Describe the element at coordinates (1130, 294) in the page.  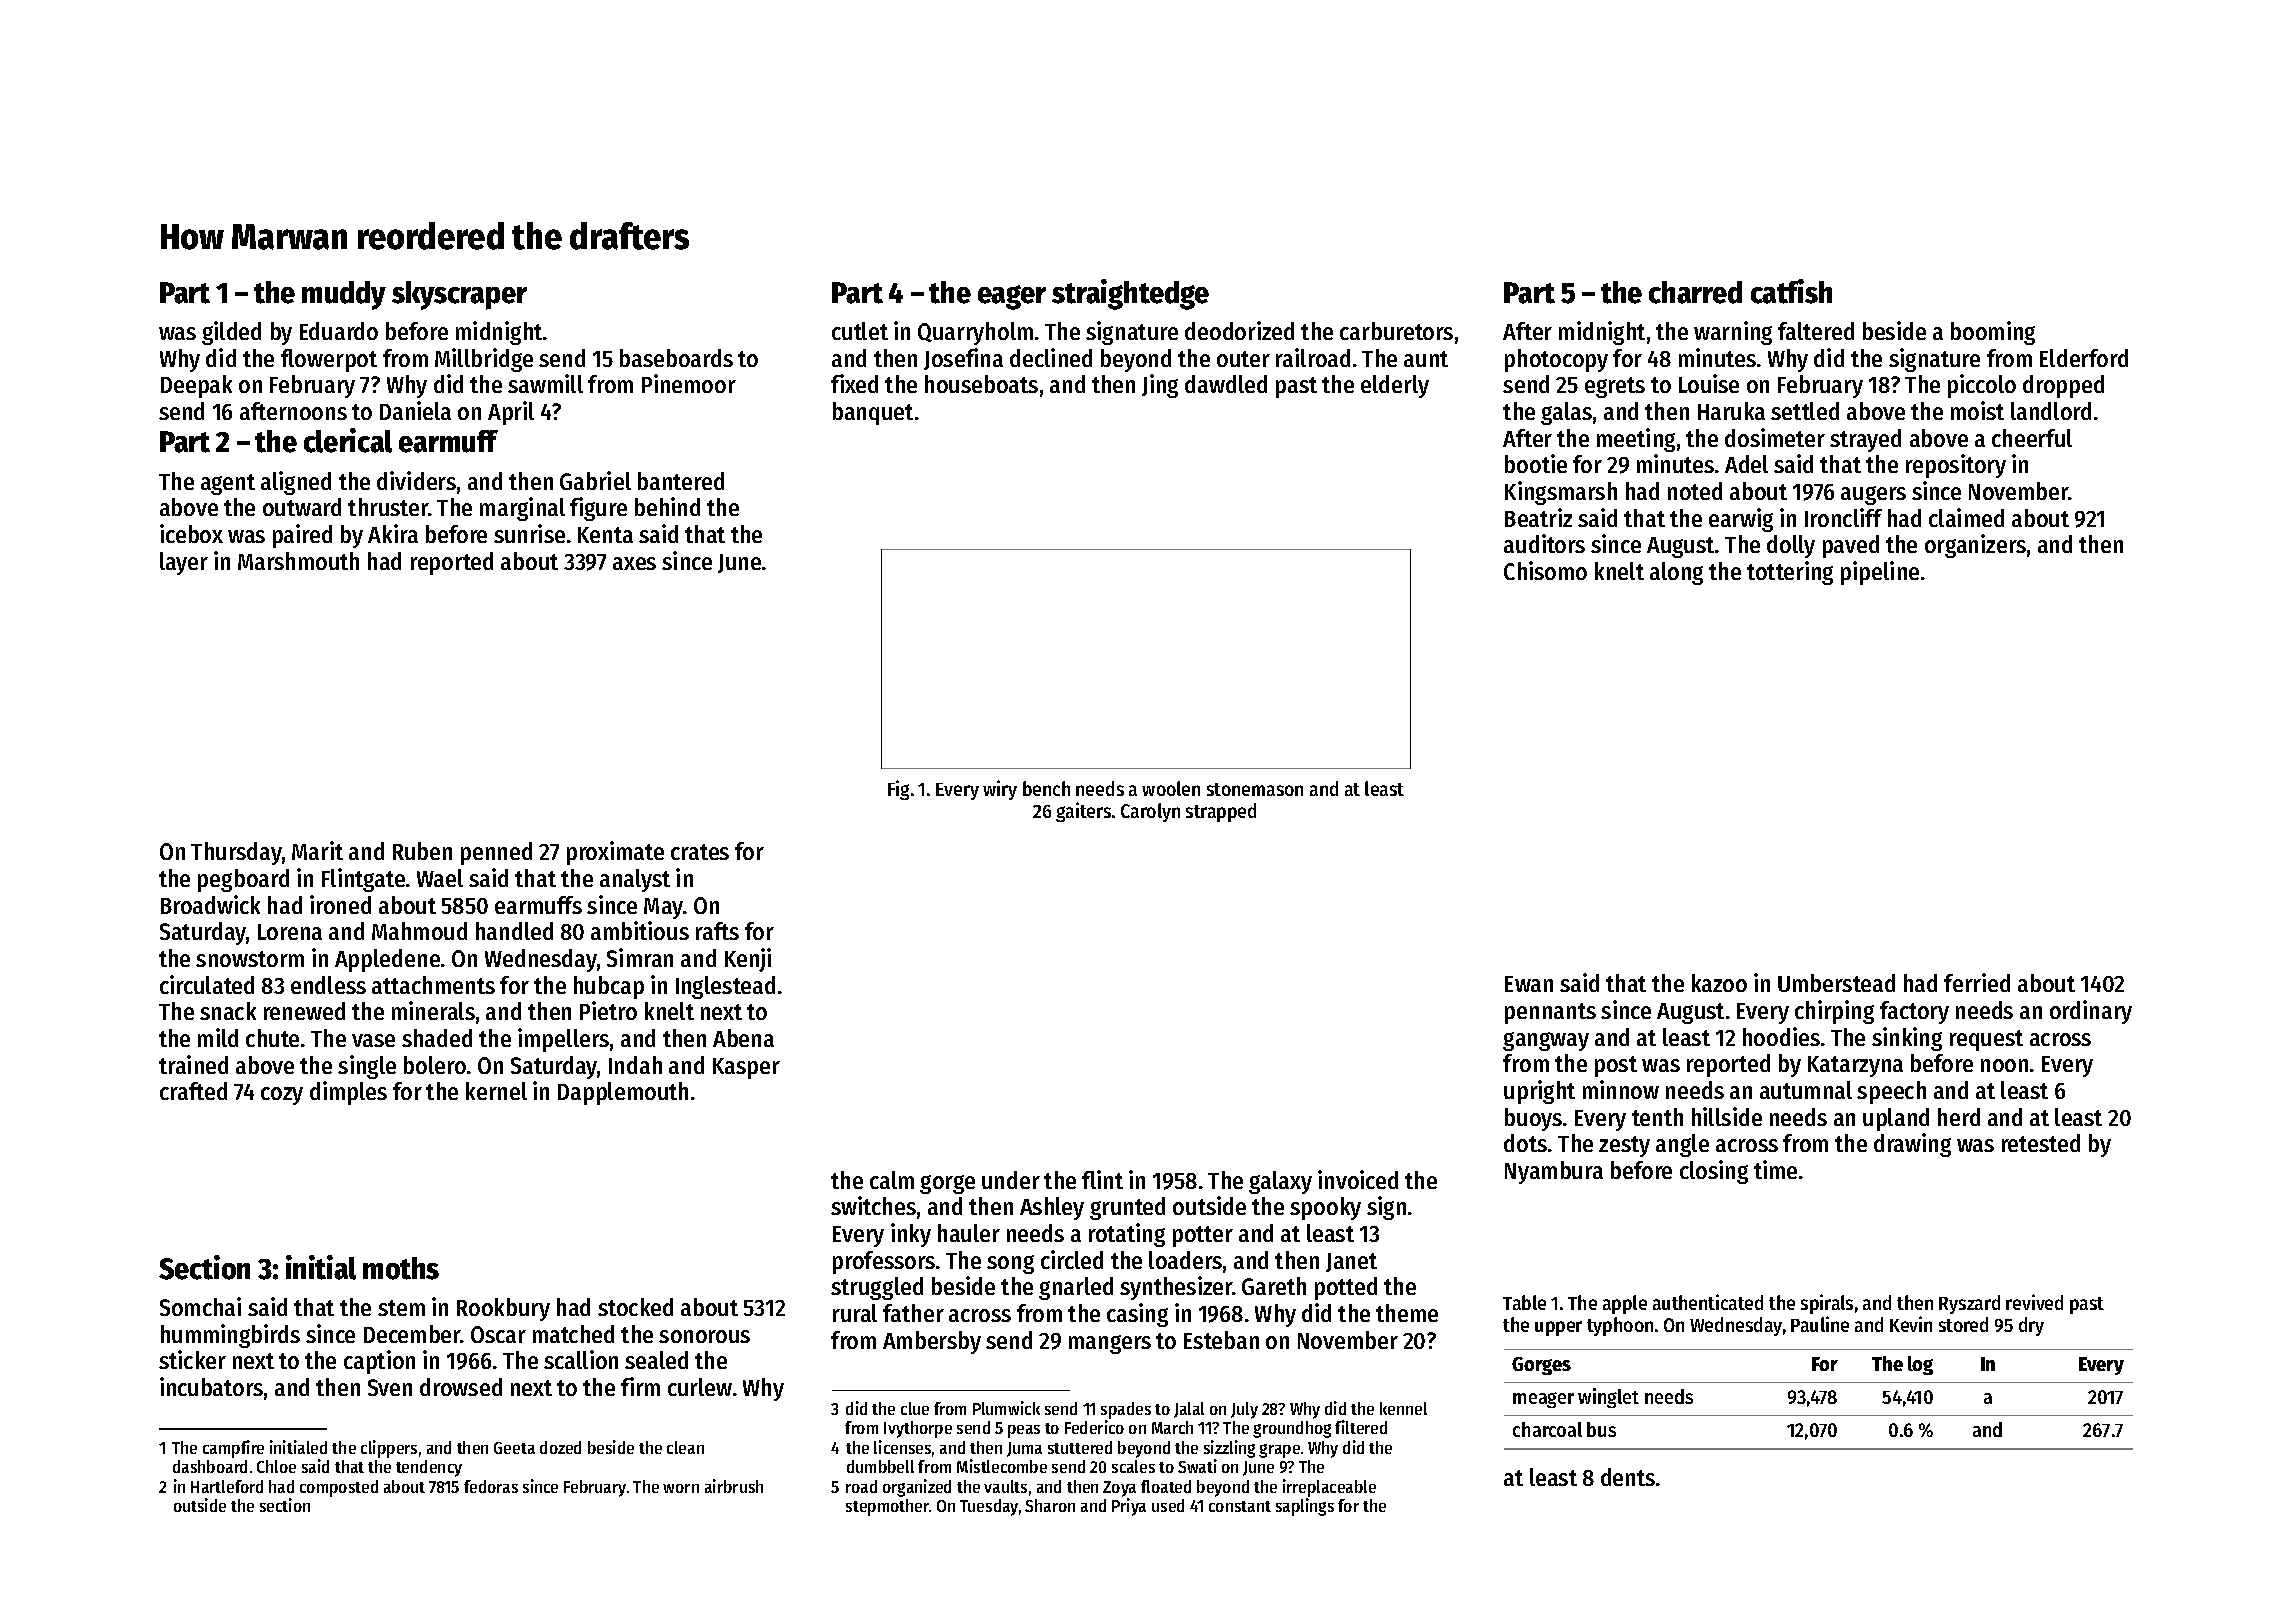
I see `straightedge` at that location.
